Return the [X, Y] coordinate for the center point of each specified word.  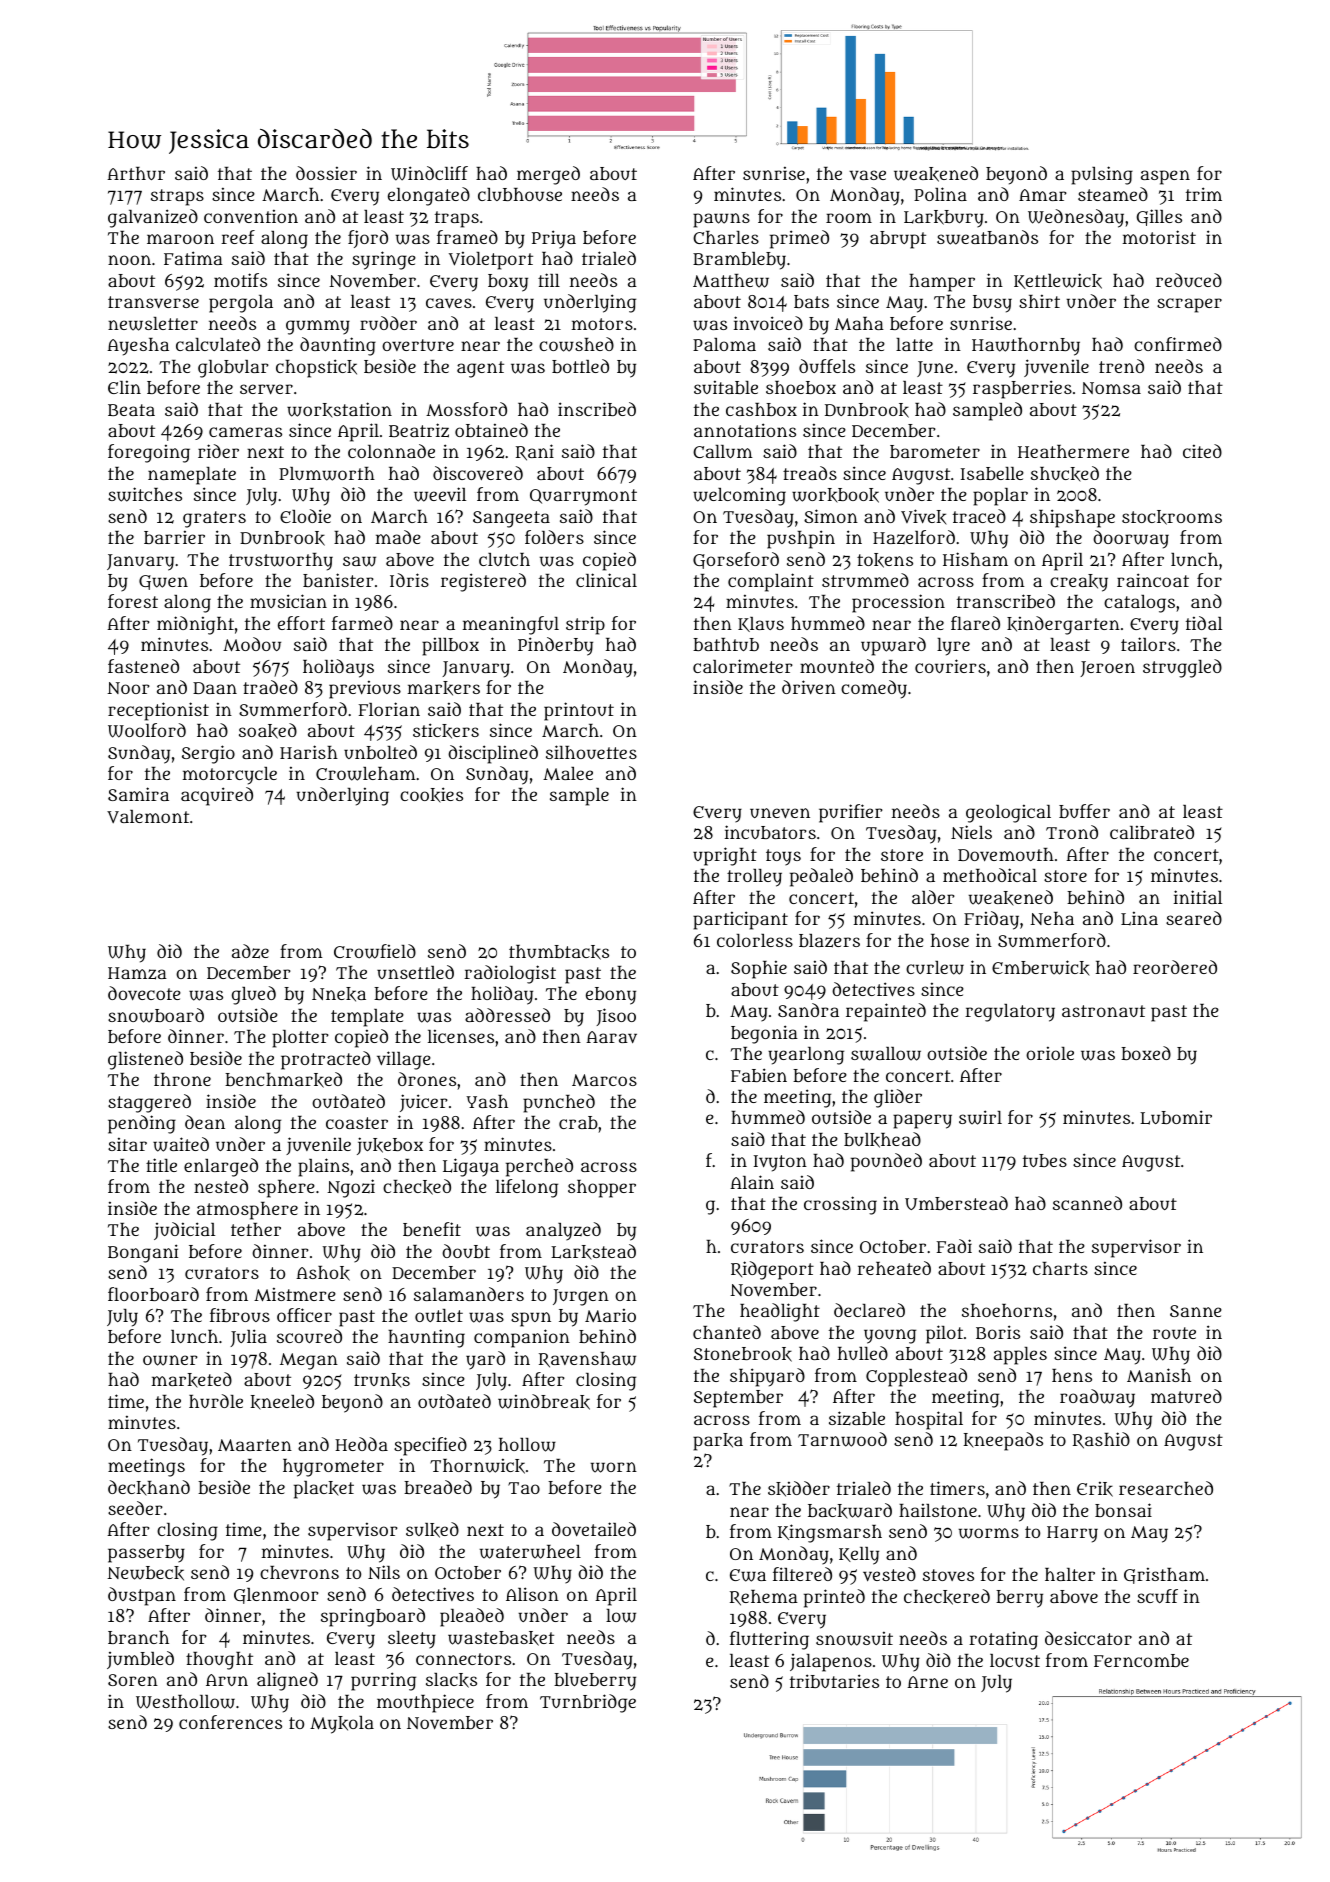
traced [979, 516]
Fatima [193, 258]
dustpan [142, 1596]
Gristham [1164, 1575]
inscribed [597, 409]
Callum [723, 451]
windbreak [544, 1402]
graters [214, 519]
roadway [1097, 1398]
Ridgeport [772, 1270]
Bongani [143, 1253]
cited [1202, 451]
